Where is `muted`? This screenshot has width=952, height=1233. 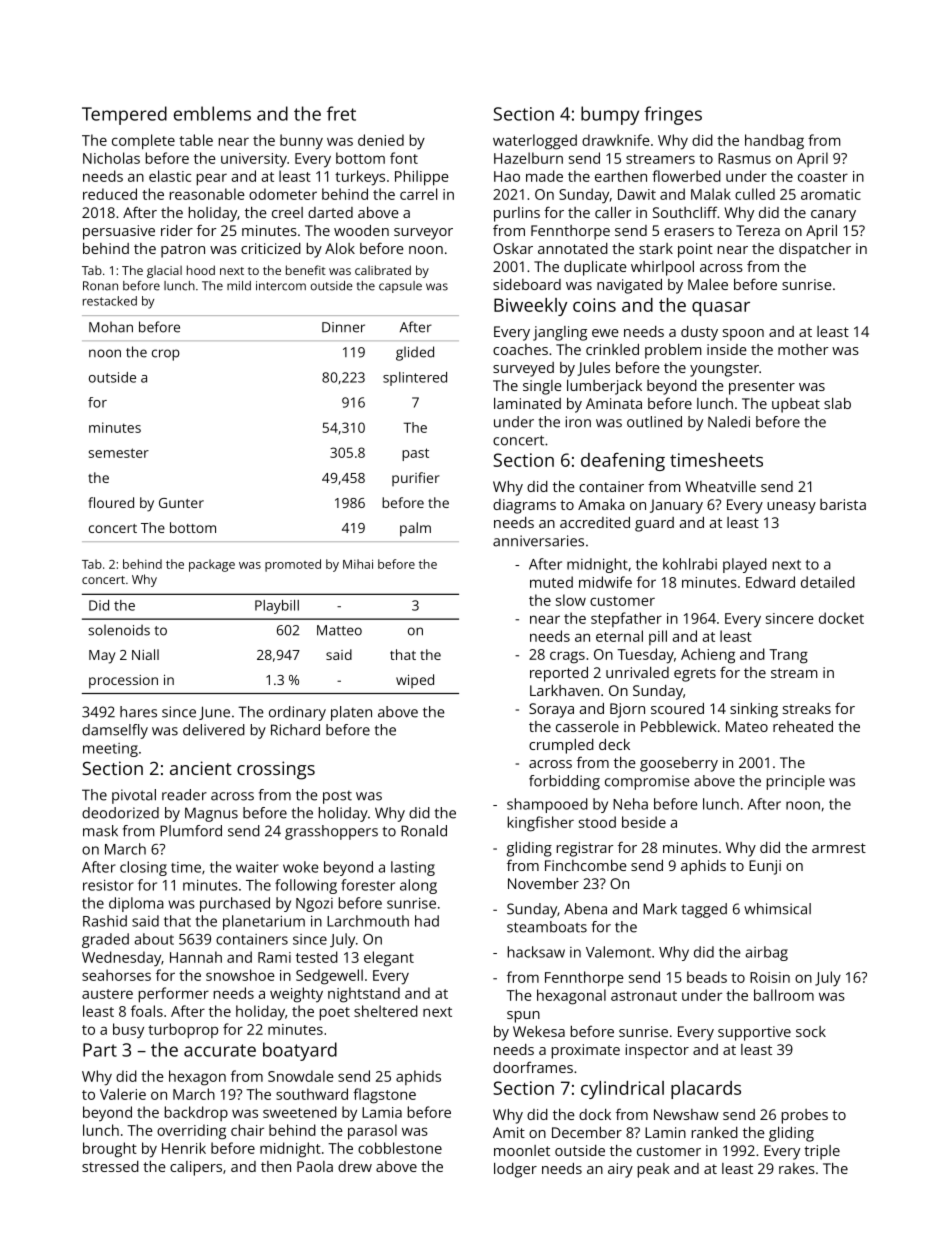
muted is located at coordinates (551, 582).
